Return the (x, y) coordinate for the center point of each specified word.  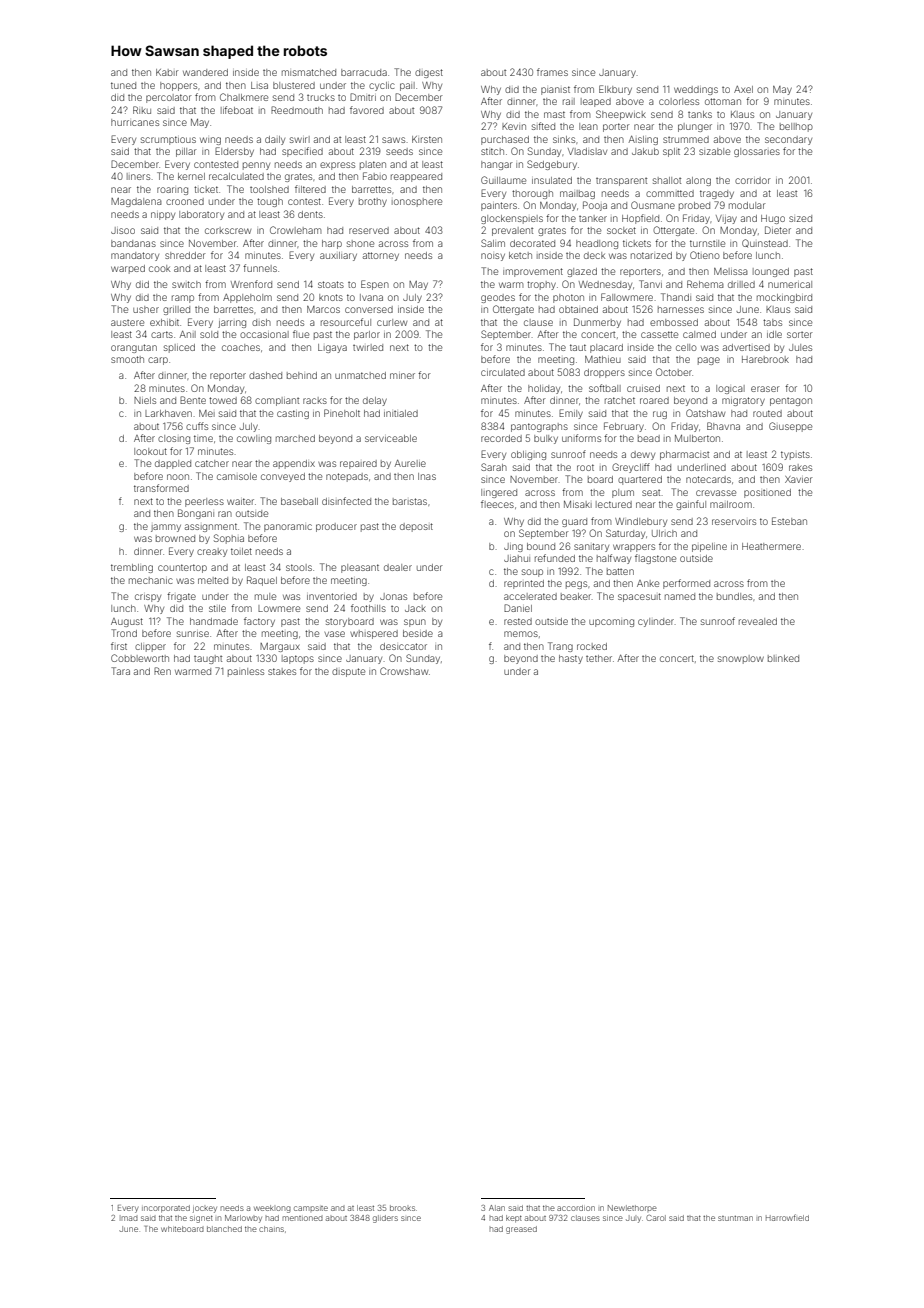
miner (402, 376)
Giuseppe (790, 427)
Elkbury (615, 90)
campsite (311, 1208)
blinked (783, 658)
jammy (166, 528)
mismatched (309, 72)
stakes (282, 671)
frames (552, 72)
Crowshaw (404, 671)
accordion (576, 1208)
